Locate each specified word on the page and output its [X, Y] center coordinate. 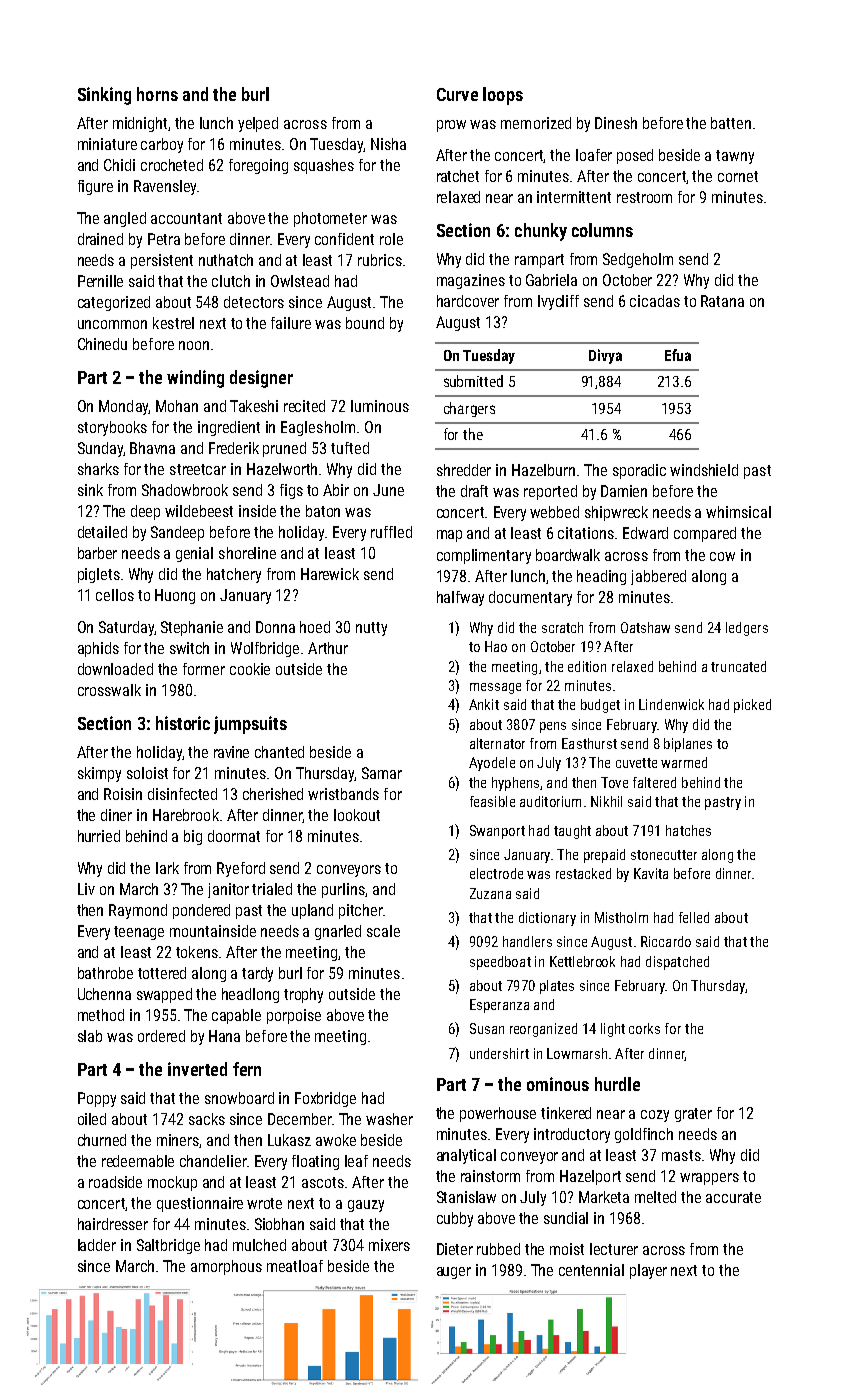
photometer [330, 219]
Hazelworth [282, 469]
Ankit [484, 704]
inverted [197, 1069]
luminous [380, 406]
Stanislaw [466, 1197]
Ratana [722, 301]
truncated [738, 666]
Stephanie [192, 628]
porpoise [294, 1016]
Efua [678, 355]
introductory [572, 1135]
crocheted [172, 165]
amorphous [226, 1267]
